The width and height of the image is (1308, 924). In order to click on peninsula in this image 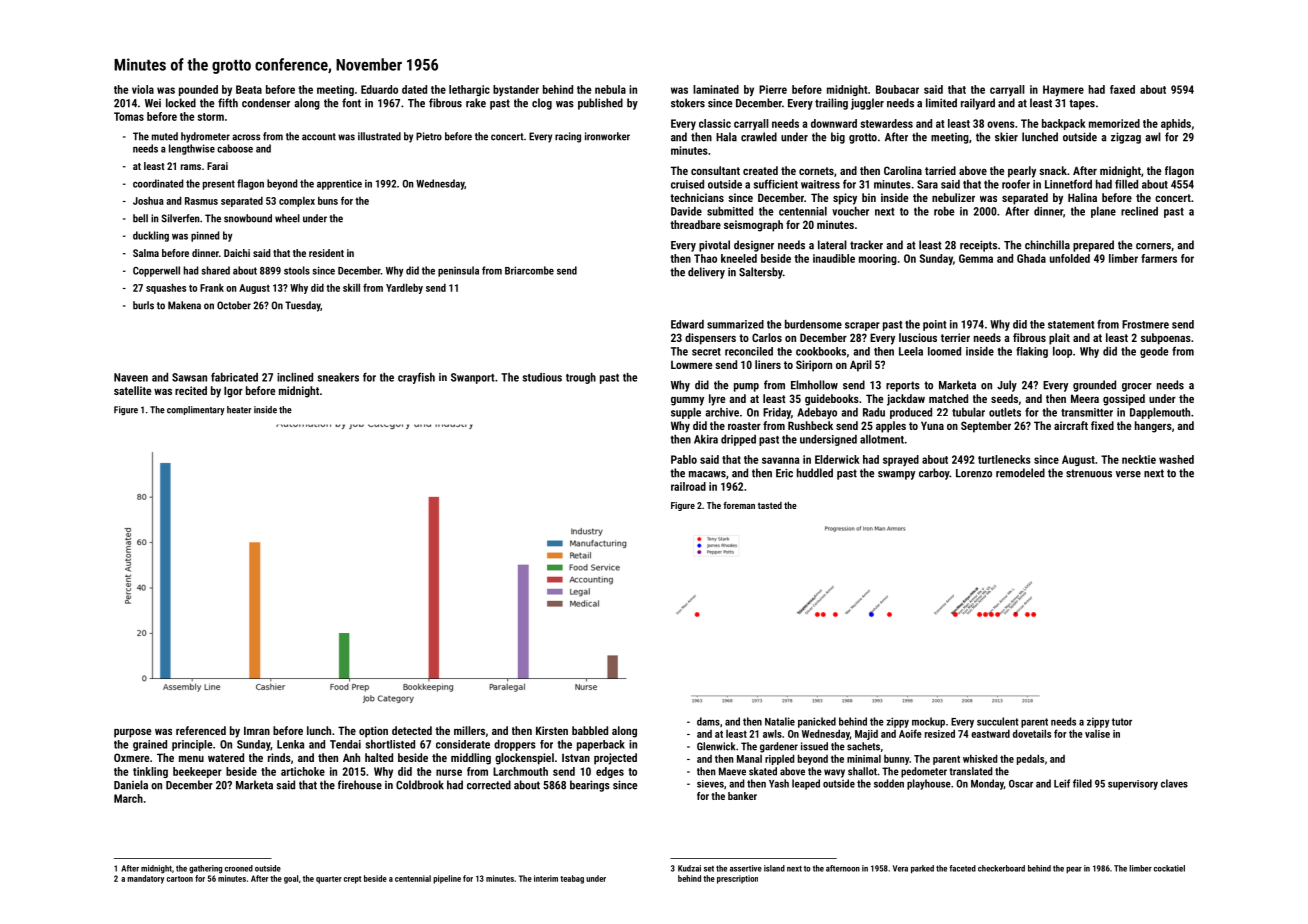, I will do `click(458, 271)`.
